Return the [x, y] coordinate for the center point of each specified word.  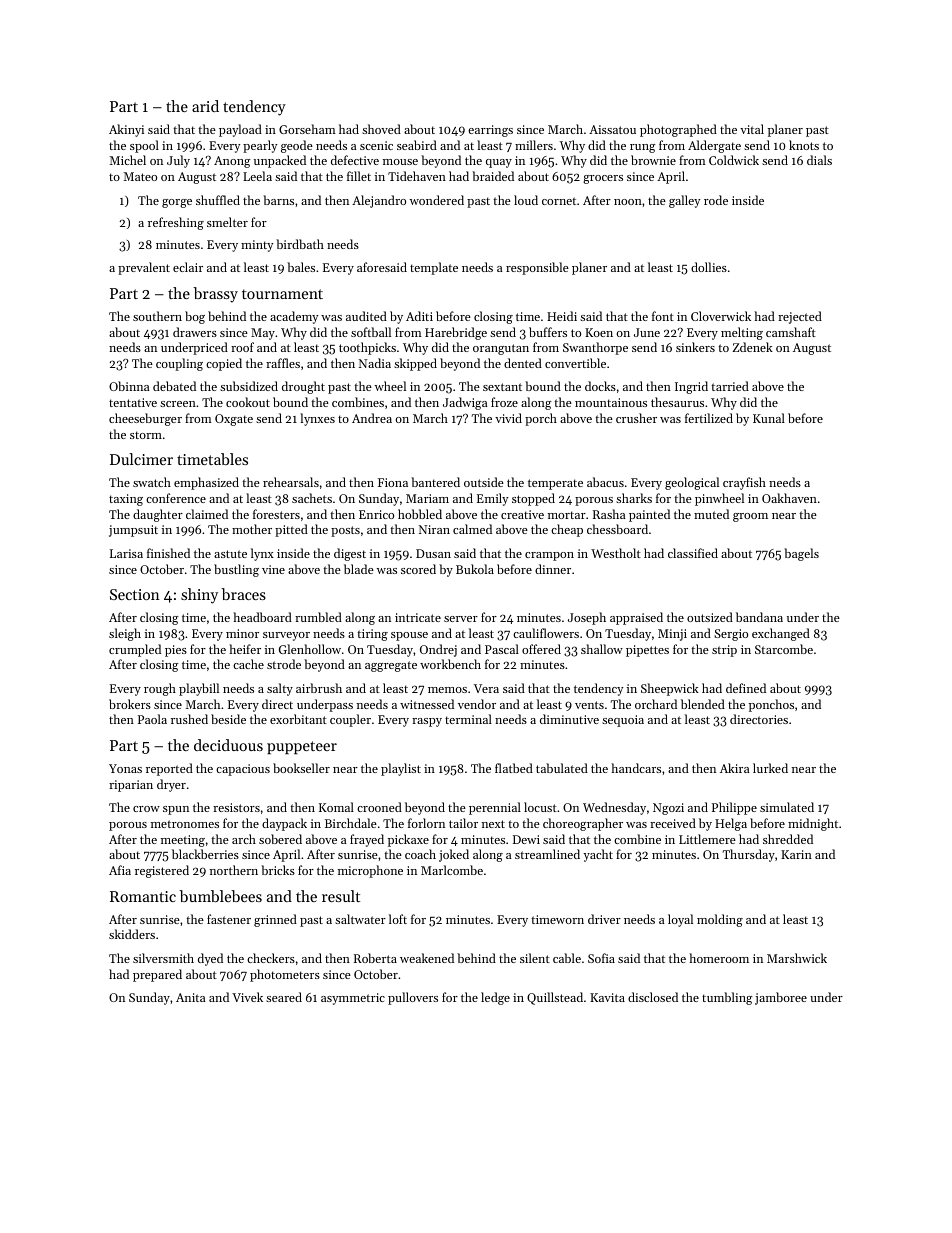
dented [523, 363]
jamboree [781, 998]
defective [355, 160]
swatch [152, 482]
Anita [190, 997]
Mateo [140, 176]
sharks [634, 498]
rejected [800, 317]
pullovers [413, 998]
